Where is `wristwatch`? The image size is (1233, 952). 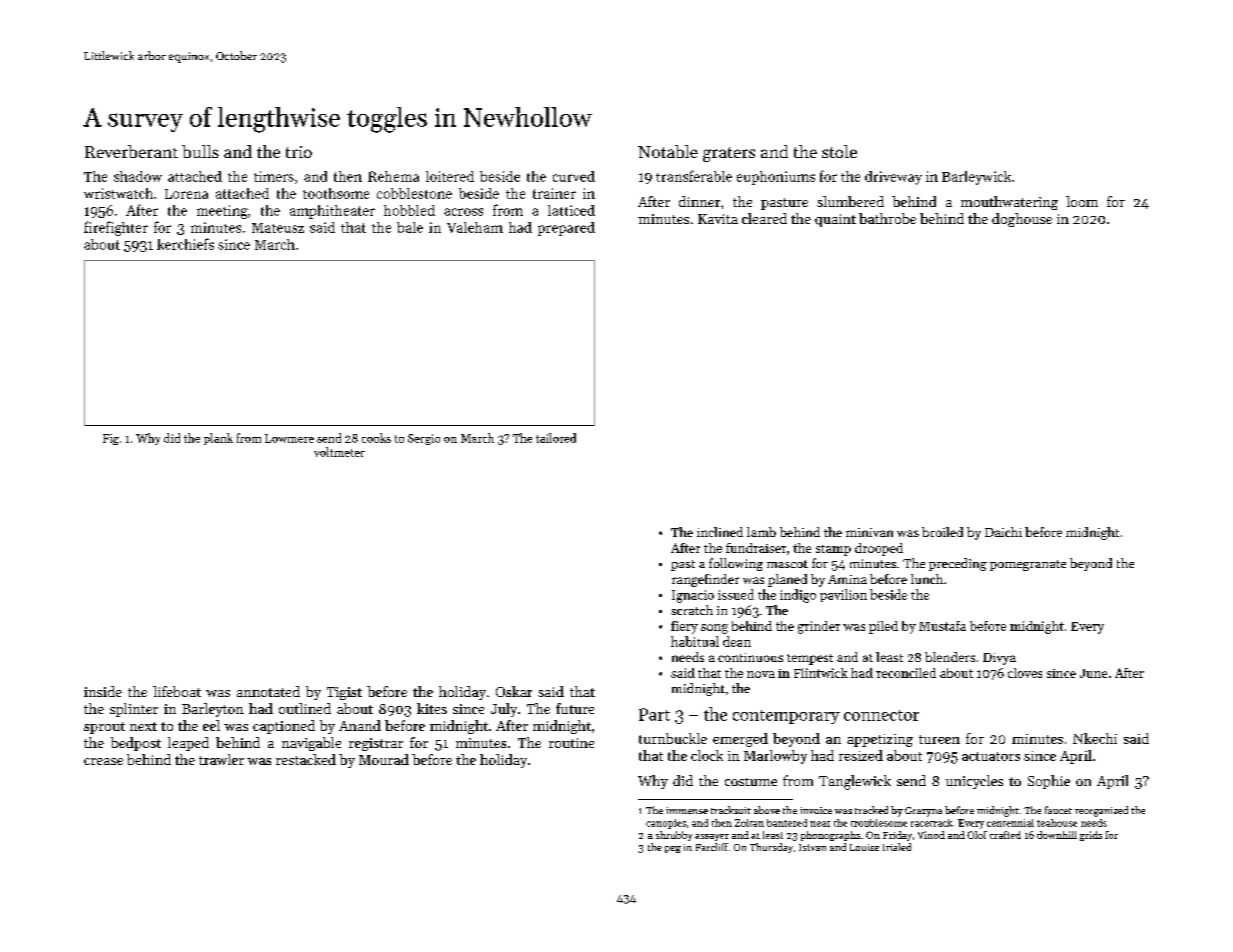 wristwatch is located at coordinates (118, 193).
